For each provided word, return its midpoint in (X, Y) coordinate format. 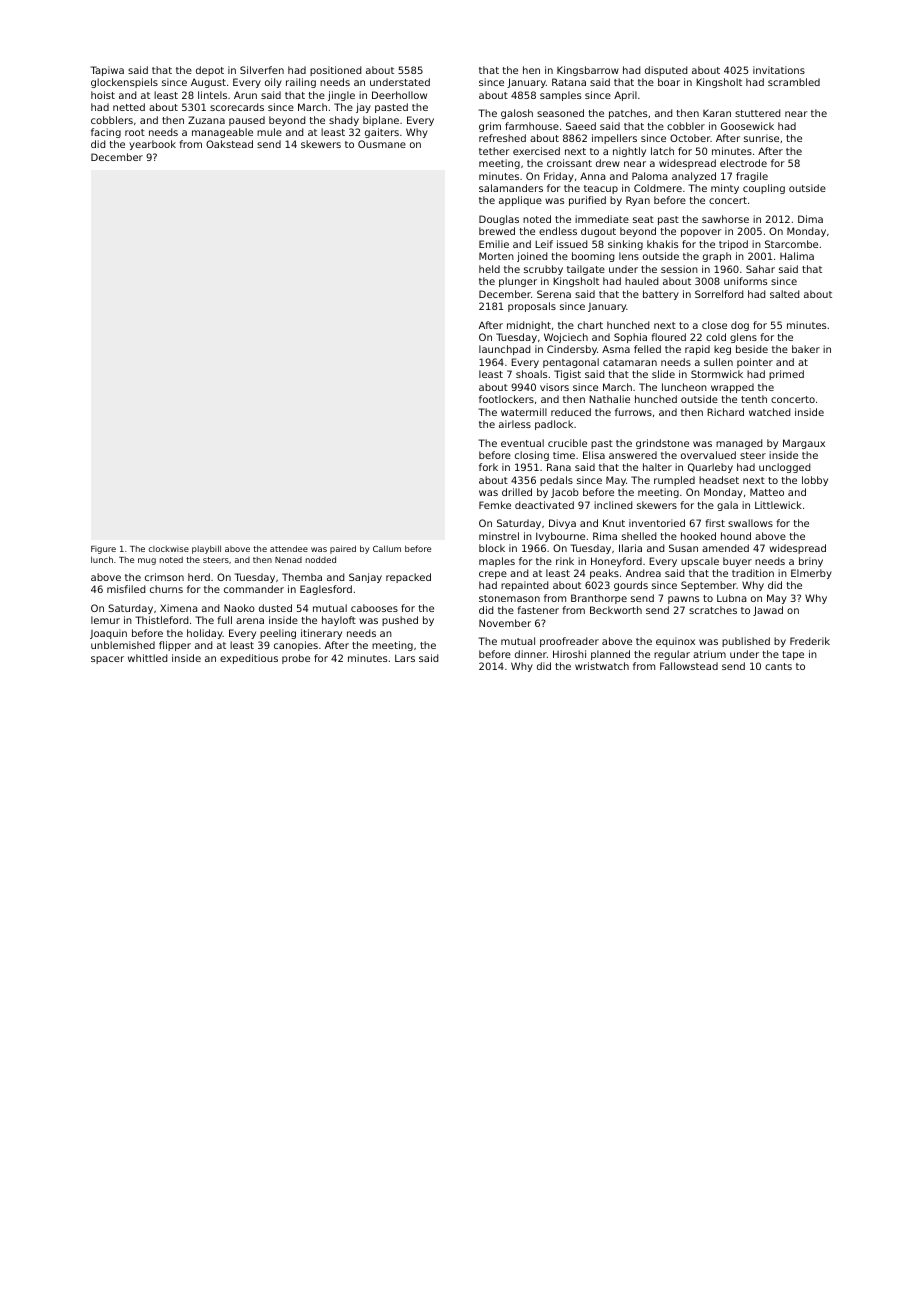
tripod (733, 245)
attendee (289, 548)
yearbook (152, 145)
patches (628, 114)
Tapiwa (107, 71)
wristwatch (602, 666)
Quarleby (710, 468)
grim (490, 127)
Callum (387, 548)
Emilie (494, 244)
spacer (107, 660)
